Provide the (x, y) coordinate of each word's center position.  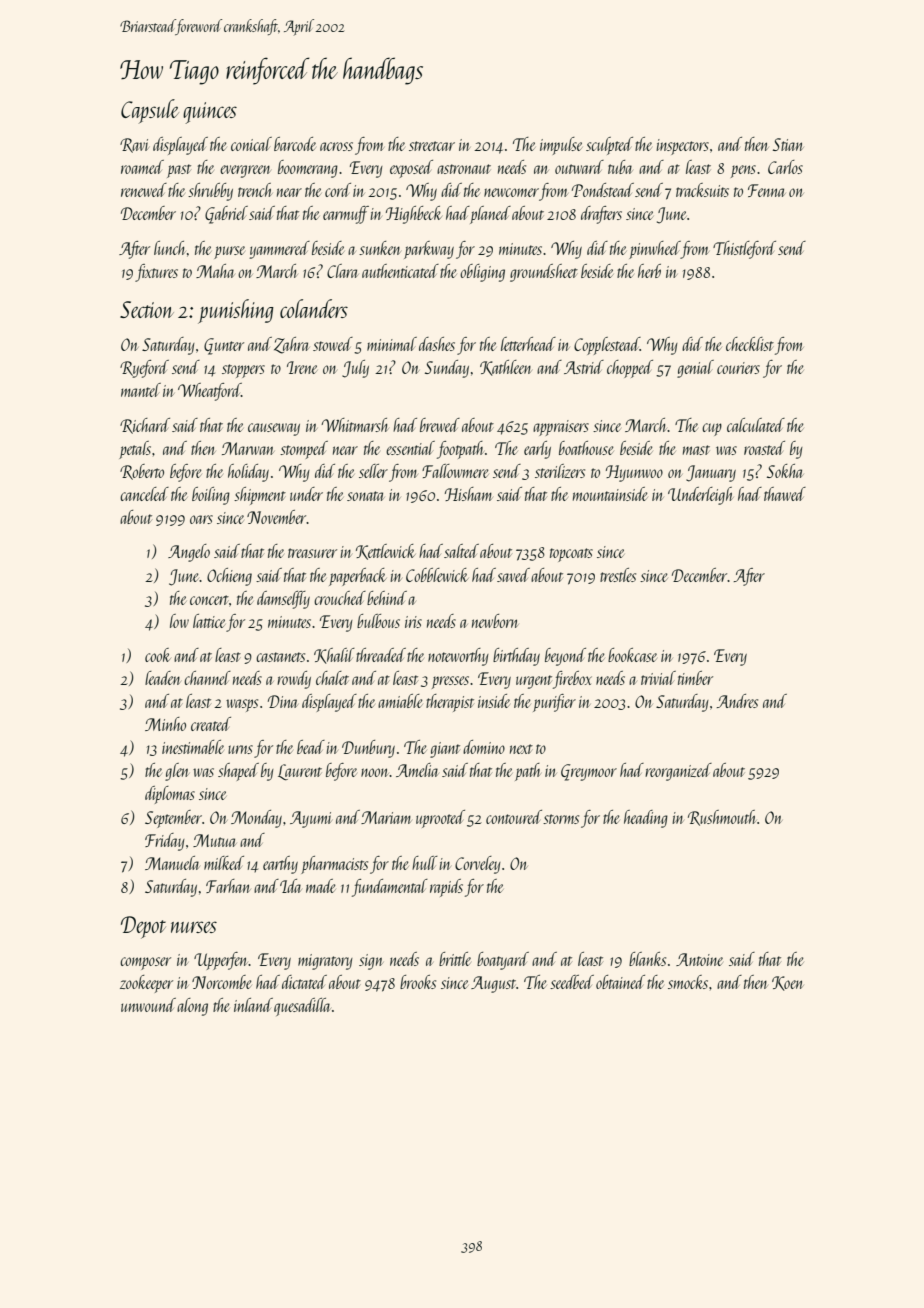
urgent (534, 682)
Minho (165, 724)
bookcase (632, 655)
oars (201, 519)
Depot (143, 927)
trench (255, 190)
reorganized (678, 772)
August (493, 984)
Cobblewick (437, 575)
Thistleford (744, 250)
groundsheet (544, 273)
